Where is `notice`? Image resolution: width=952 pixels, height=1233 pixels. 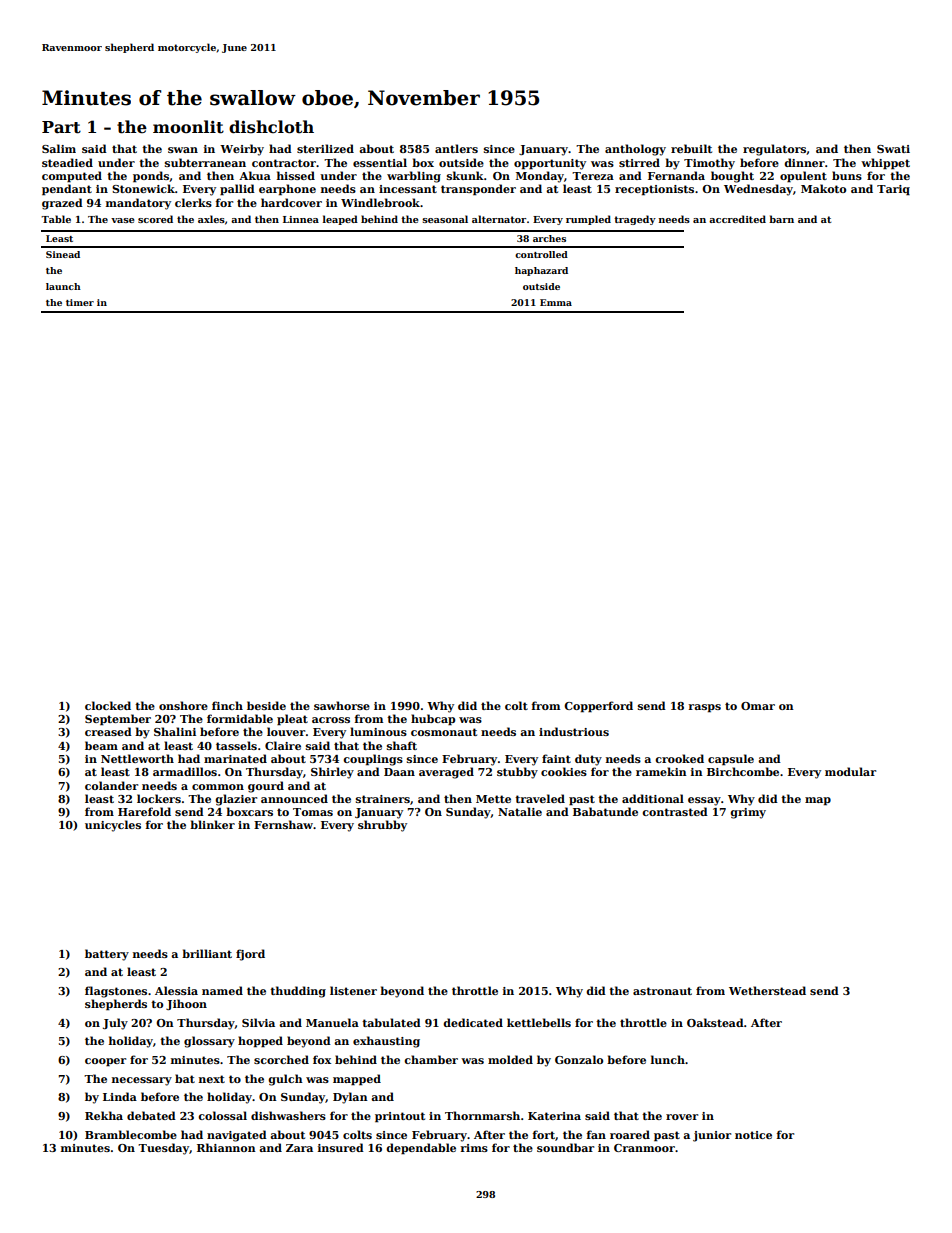 notice is located at coordinates (753, 1135).
